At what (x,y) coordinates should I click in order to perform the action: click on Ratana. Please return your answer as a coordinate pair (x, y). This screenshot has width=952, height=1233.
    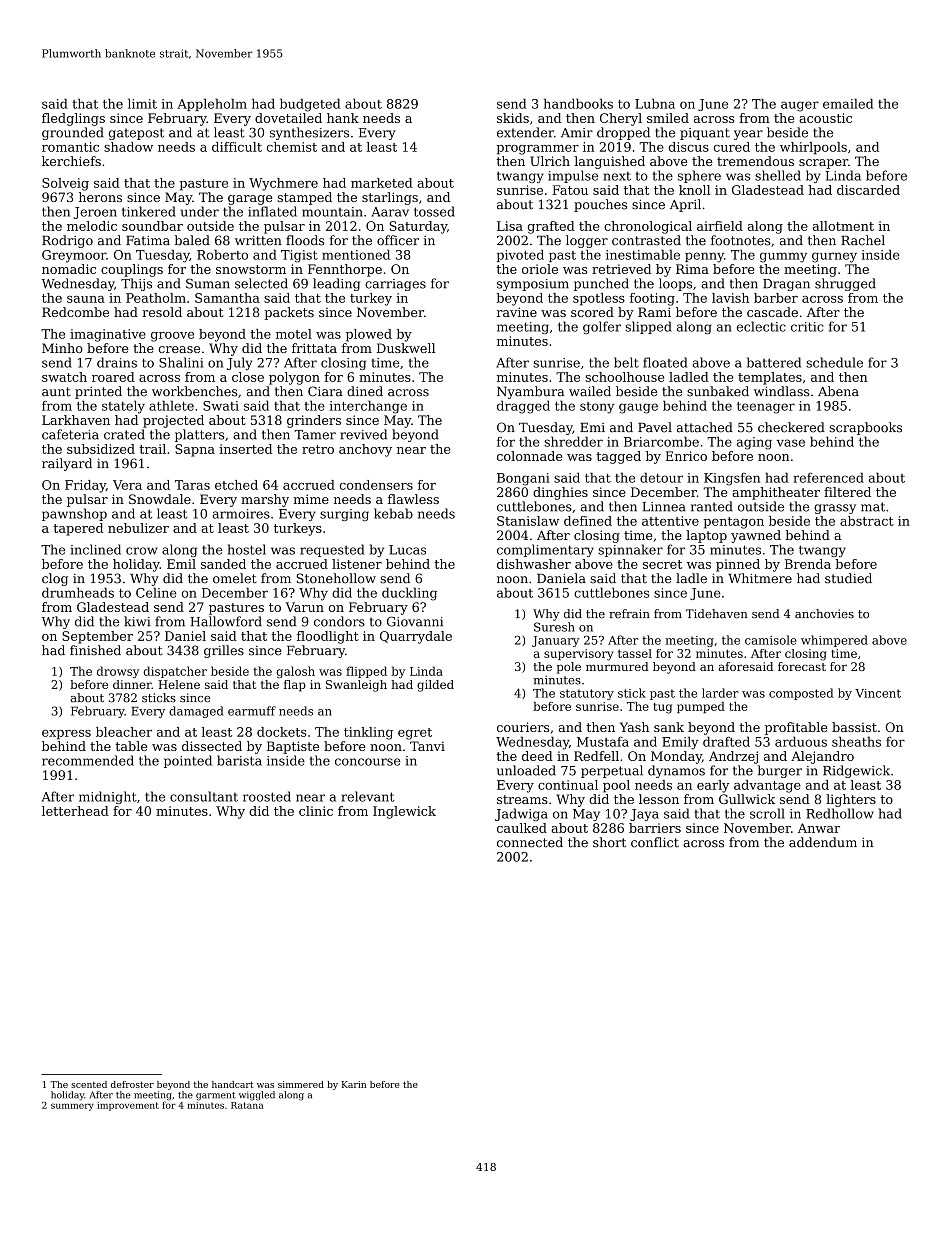
    Looking at the image, I should click on (247, 1105).
